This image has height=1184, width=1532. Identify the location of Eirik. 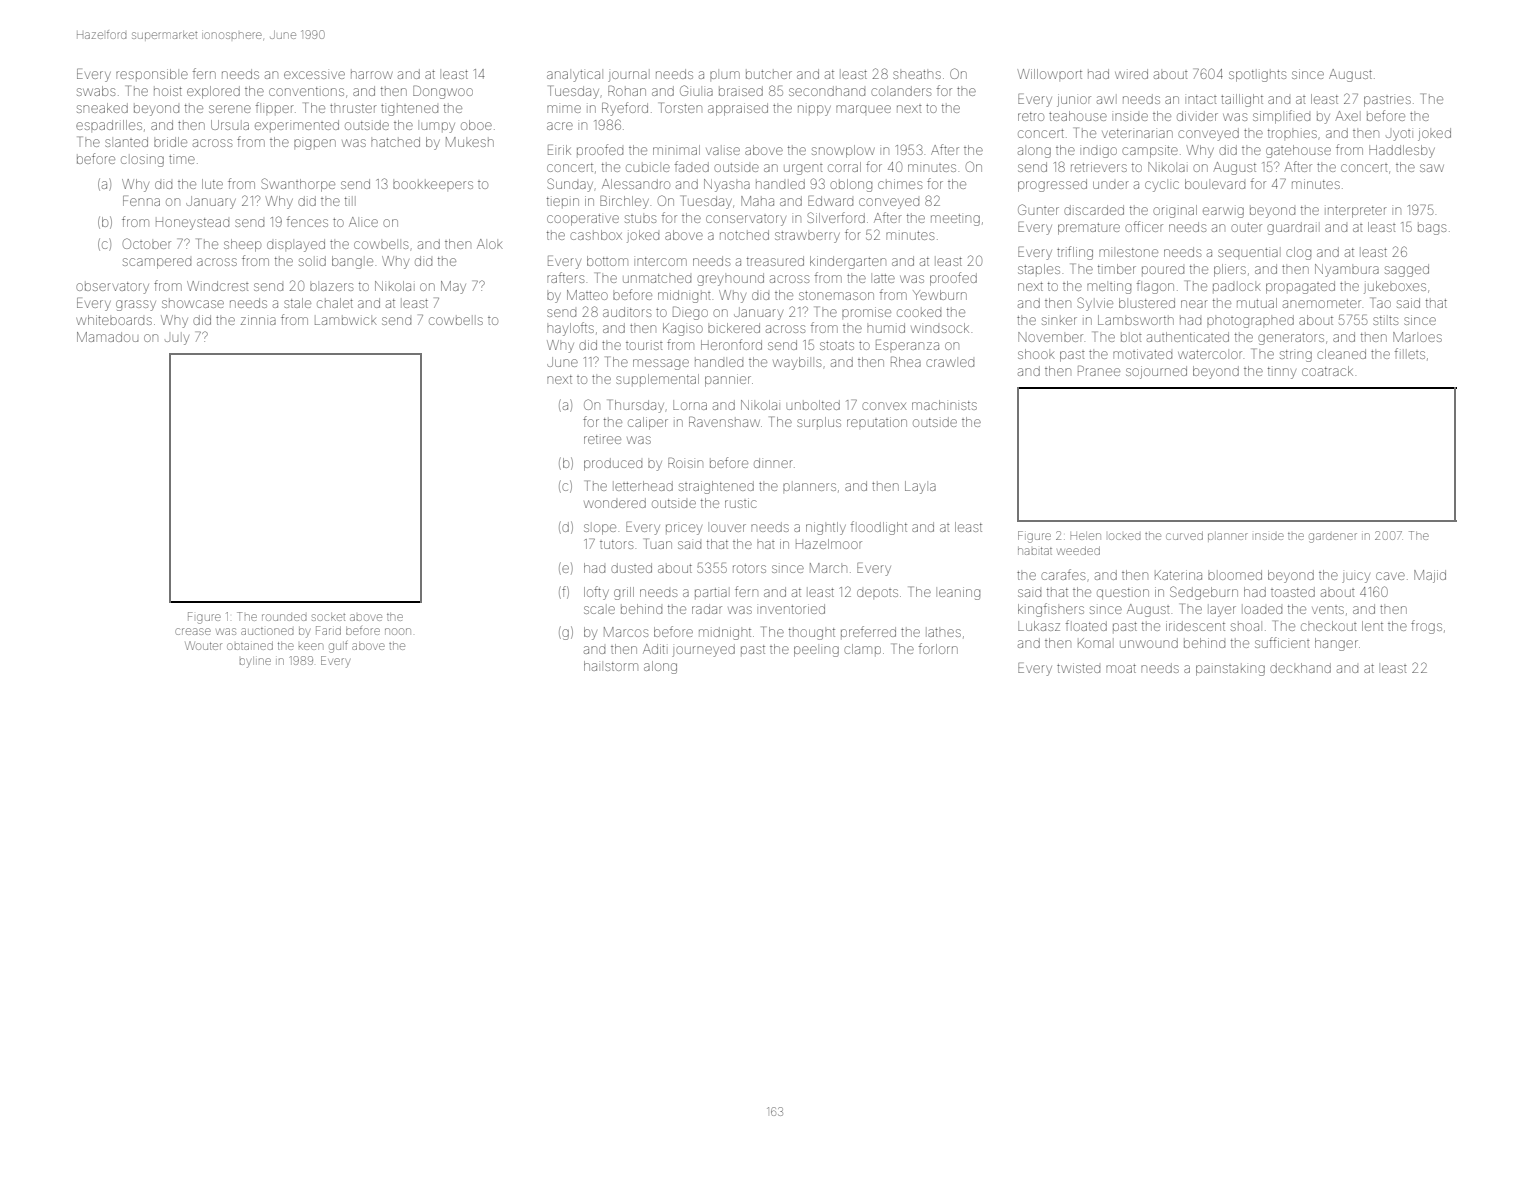
(559, 150).
